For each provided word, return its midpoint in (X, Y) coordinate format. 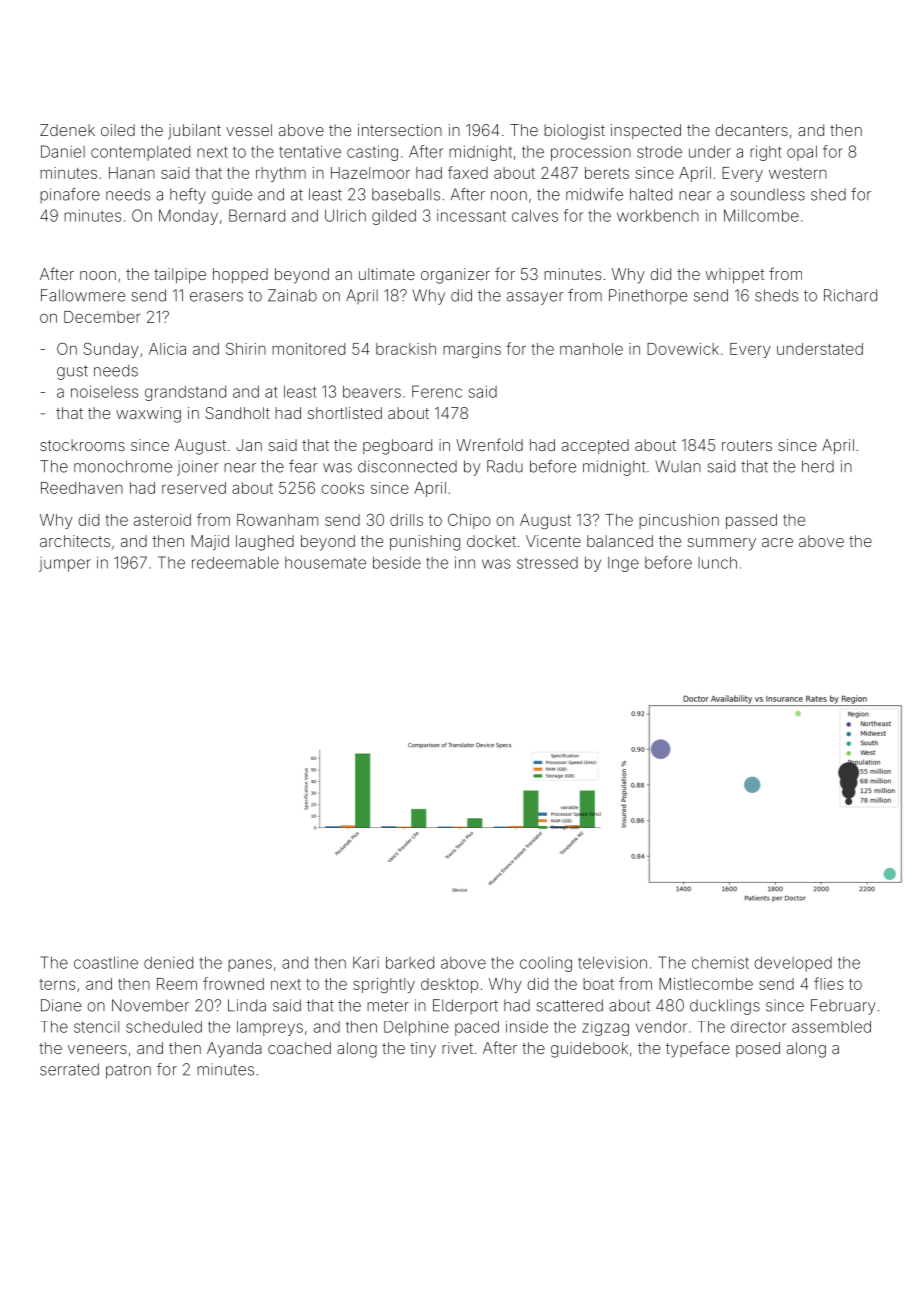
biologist (574, 132)
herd (818, 466)
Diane (61, 1005)
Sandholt (237, 413)
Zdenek (67, 130)
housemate (325, 563)
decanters (751, 130)
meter (388, 1006)
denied (168, 962)
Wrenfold (489, 444)
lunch (717, 562)
